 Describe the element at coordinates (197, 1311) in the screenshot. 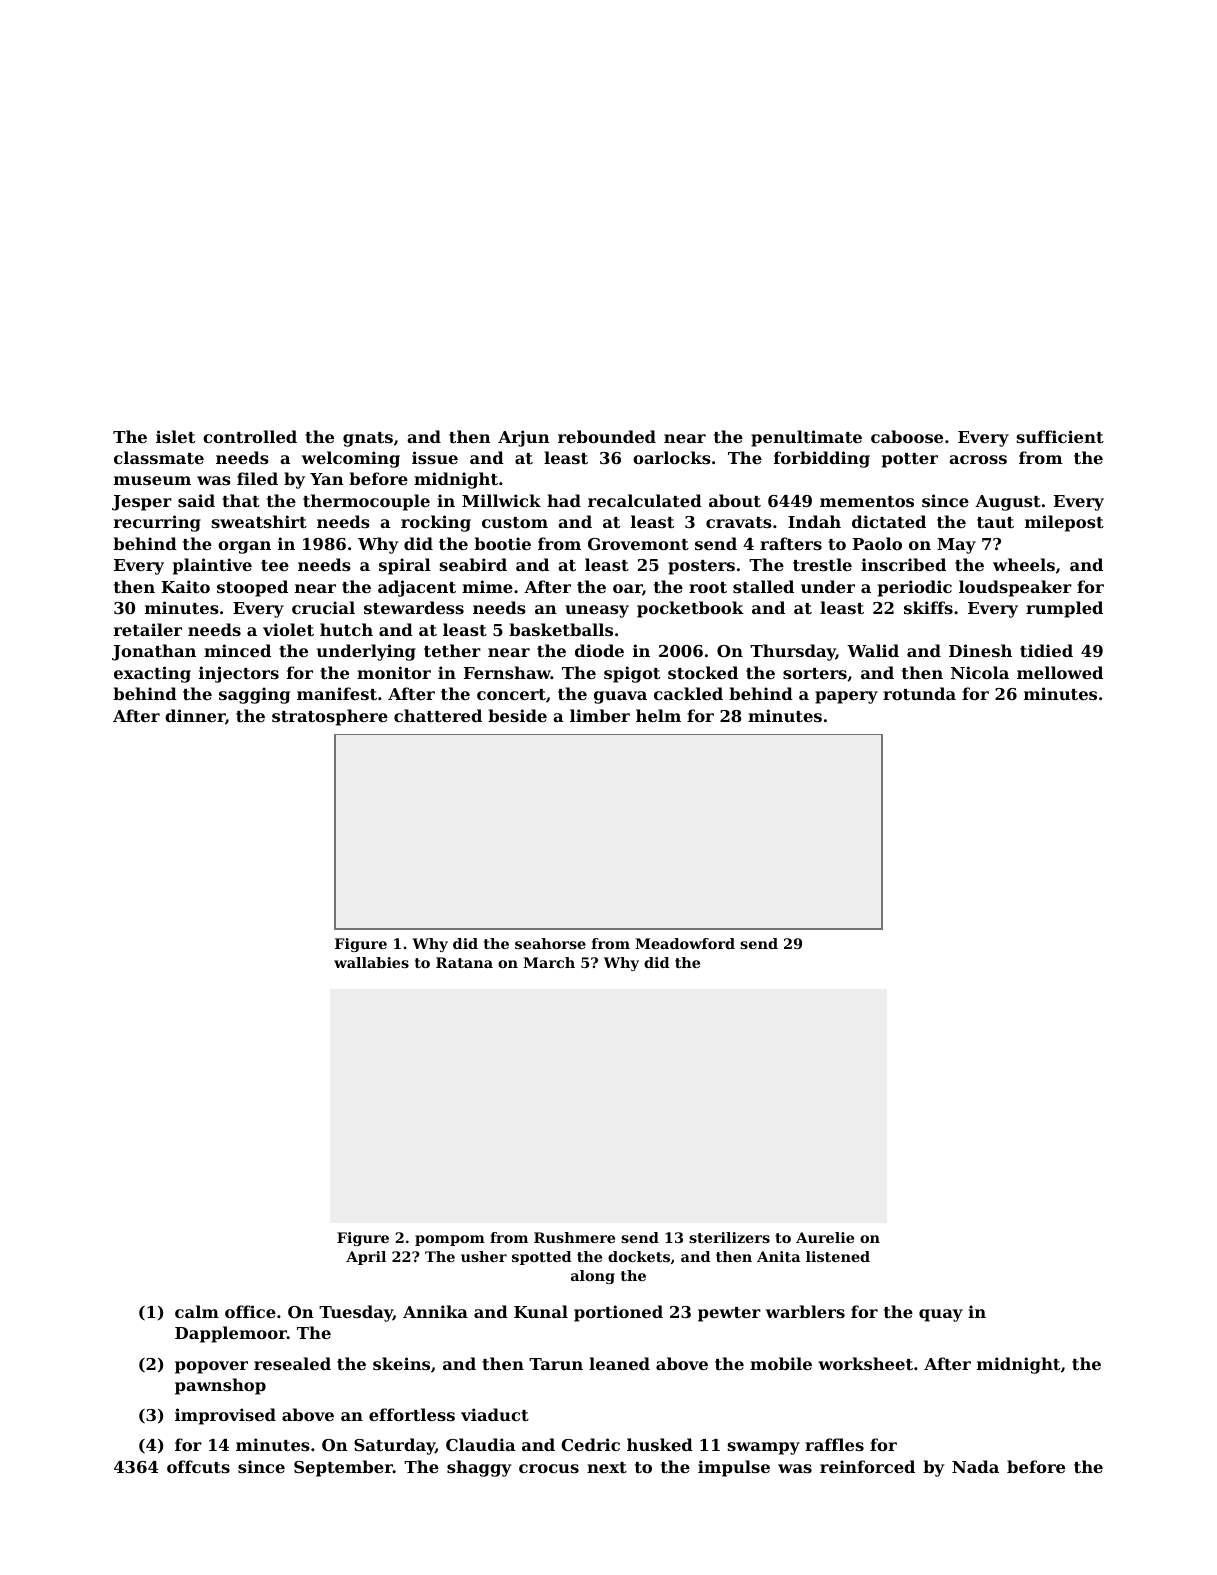

I see `calm` at that location.
